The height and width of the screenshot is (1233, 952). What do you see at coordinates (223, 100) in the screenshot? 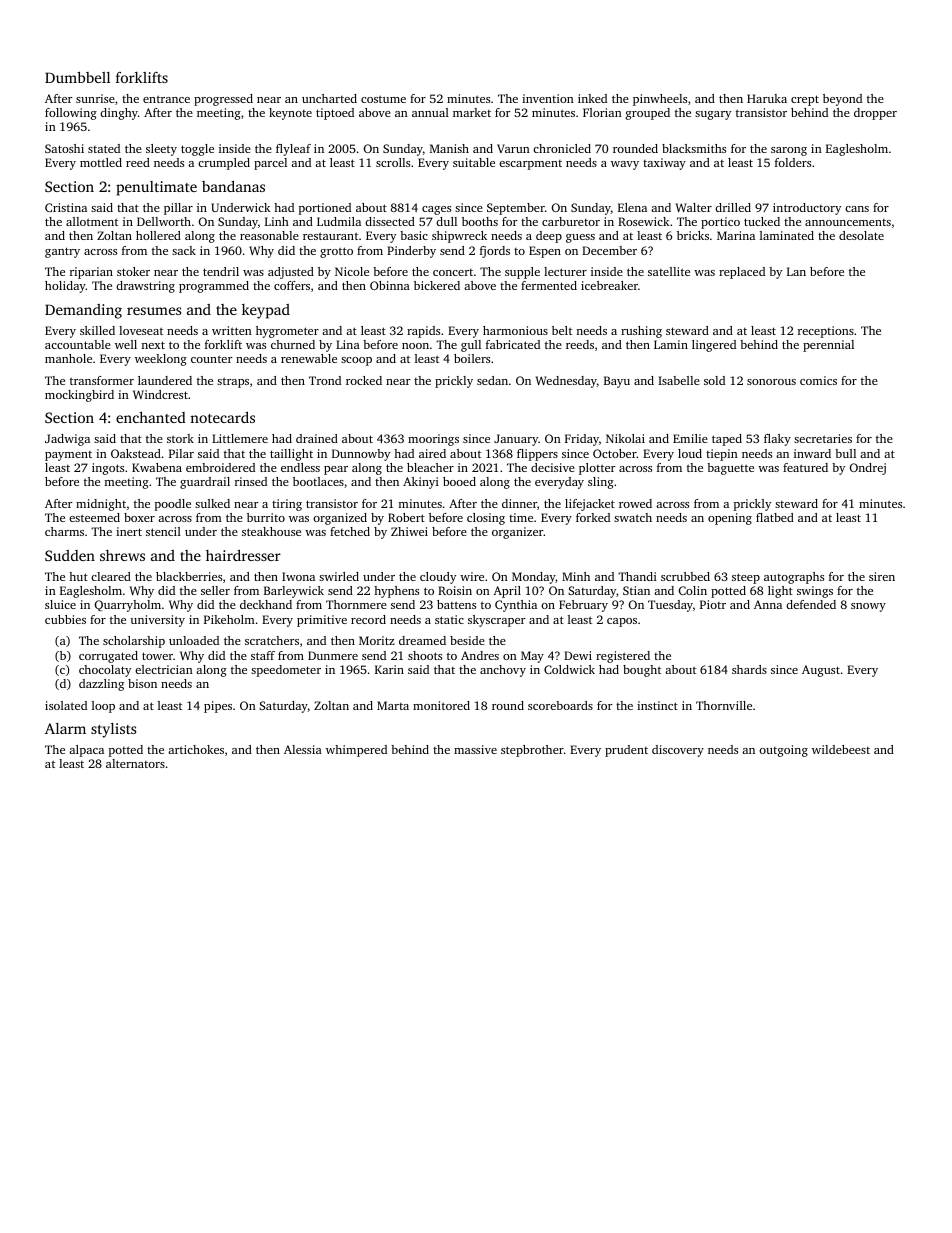
I see `progressed` at bounding box center [223, 100].
